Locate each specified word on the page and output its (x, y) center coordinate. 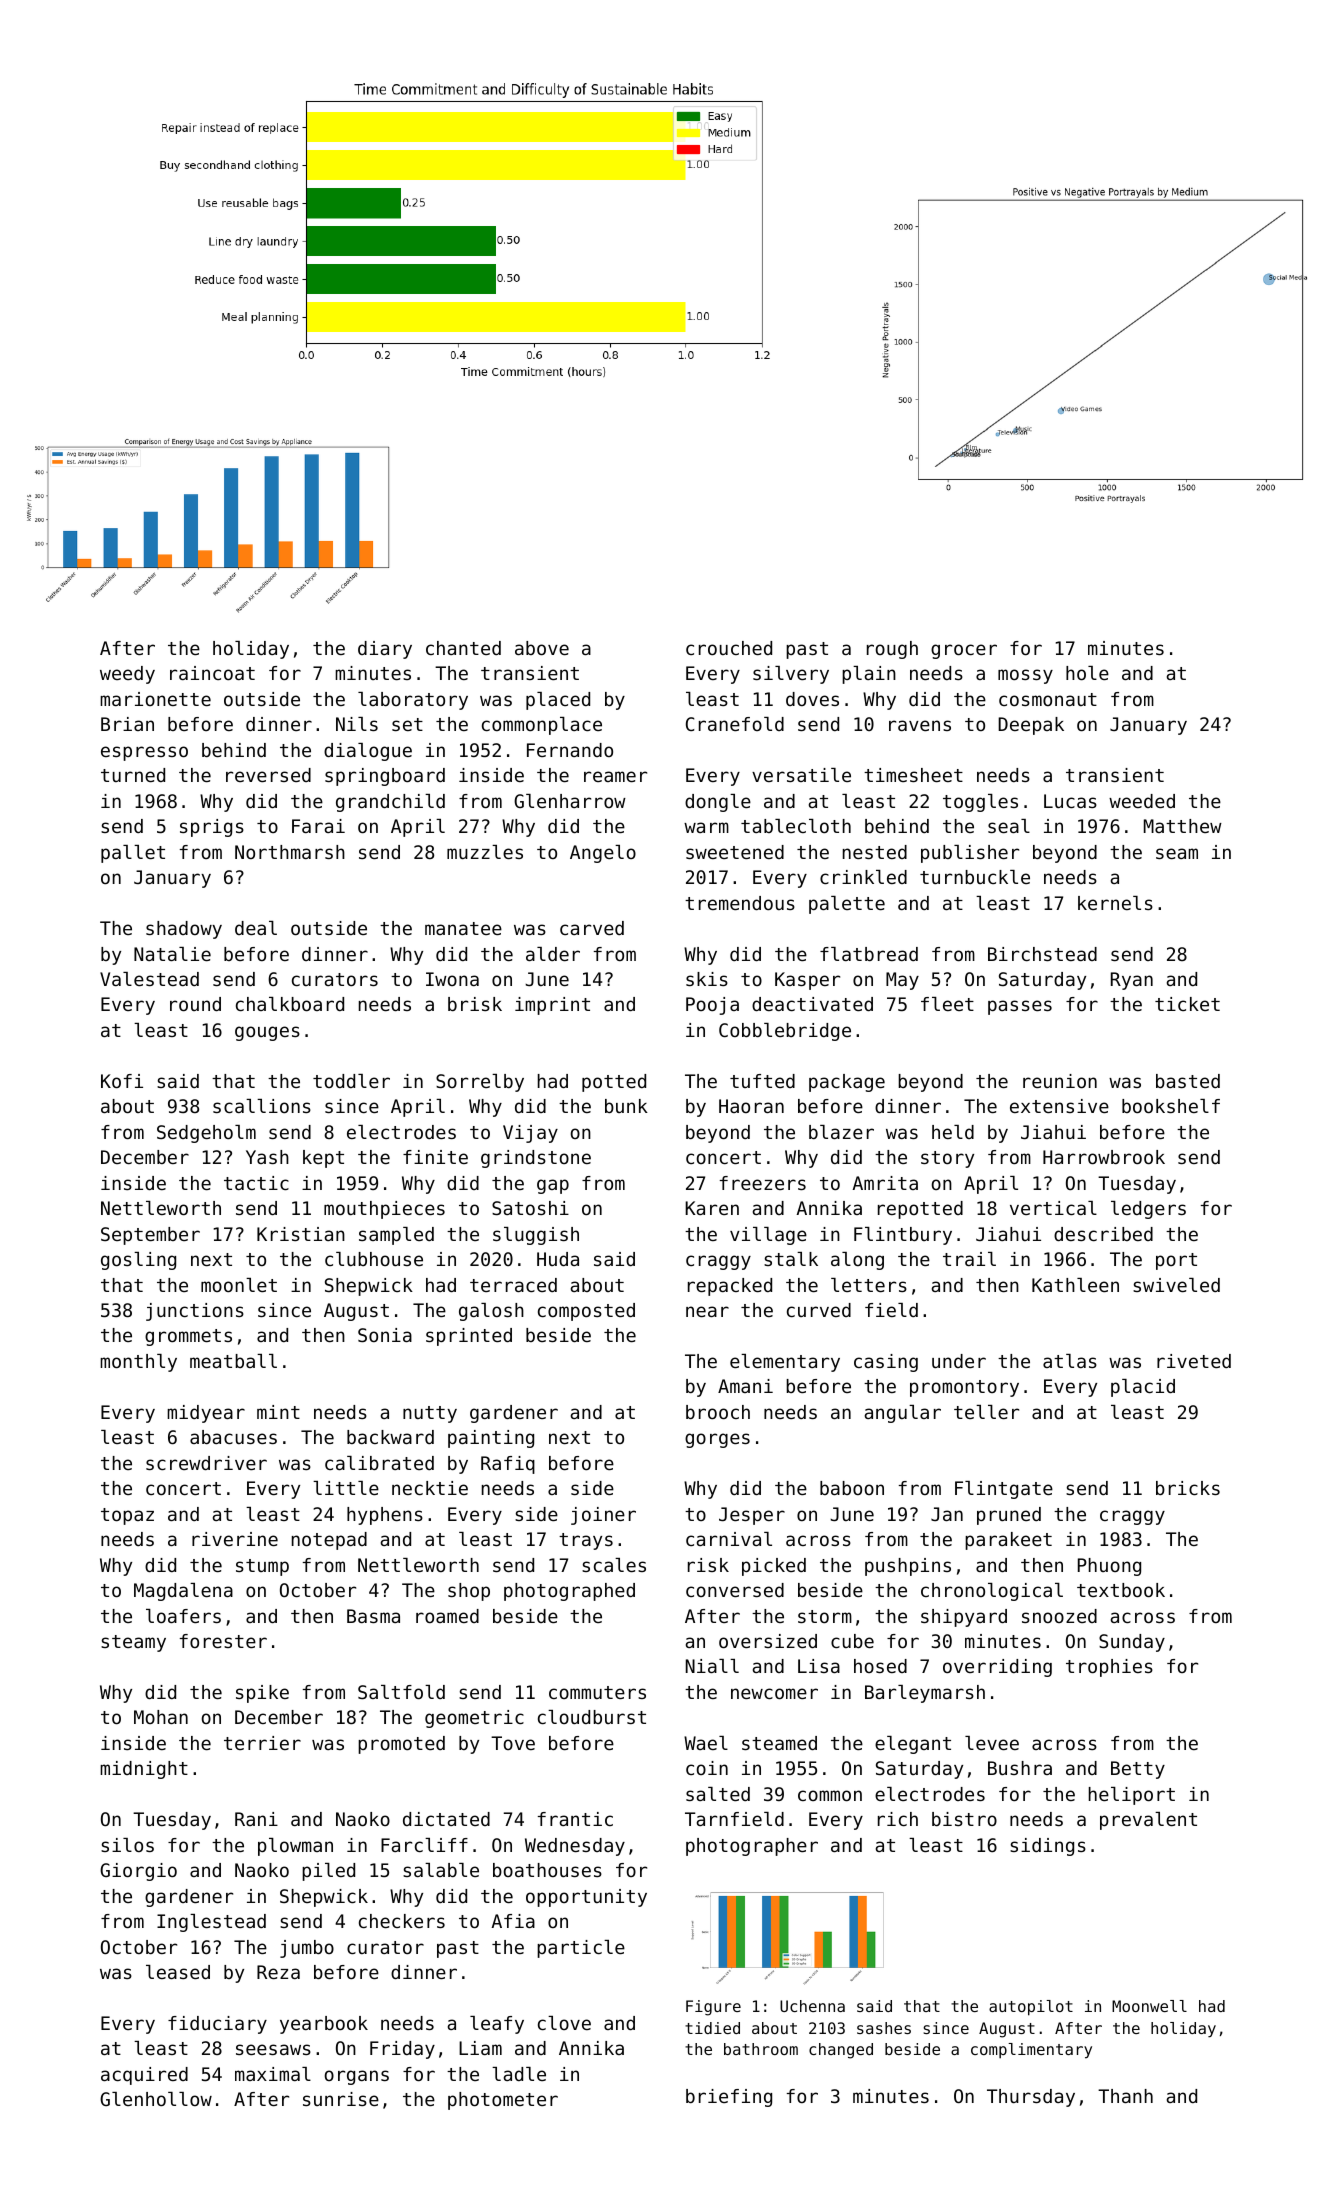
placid (1143, 1388)
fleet (947, 1004)
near (707, 1311)
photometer (503, 2101)
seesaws (273, 2049)
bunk (626, 1106)
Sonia (385, 1335)
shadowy (184, 930)
